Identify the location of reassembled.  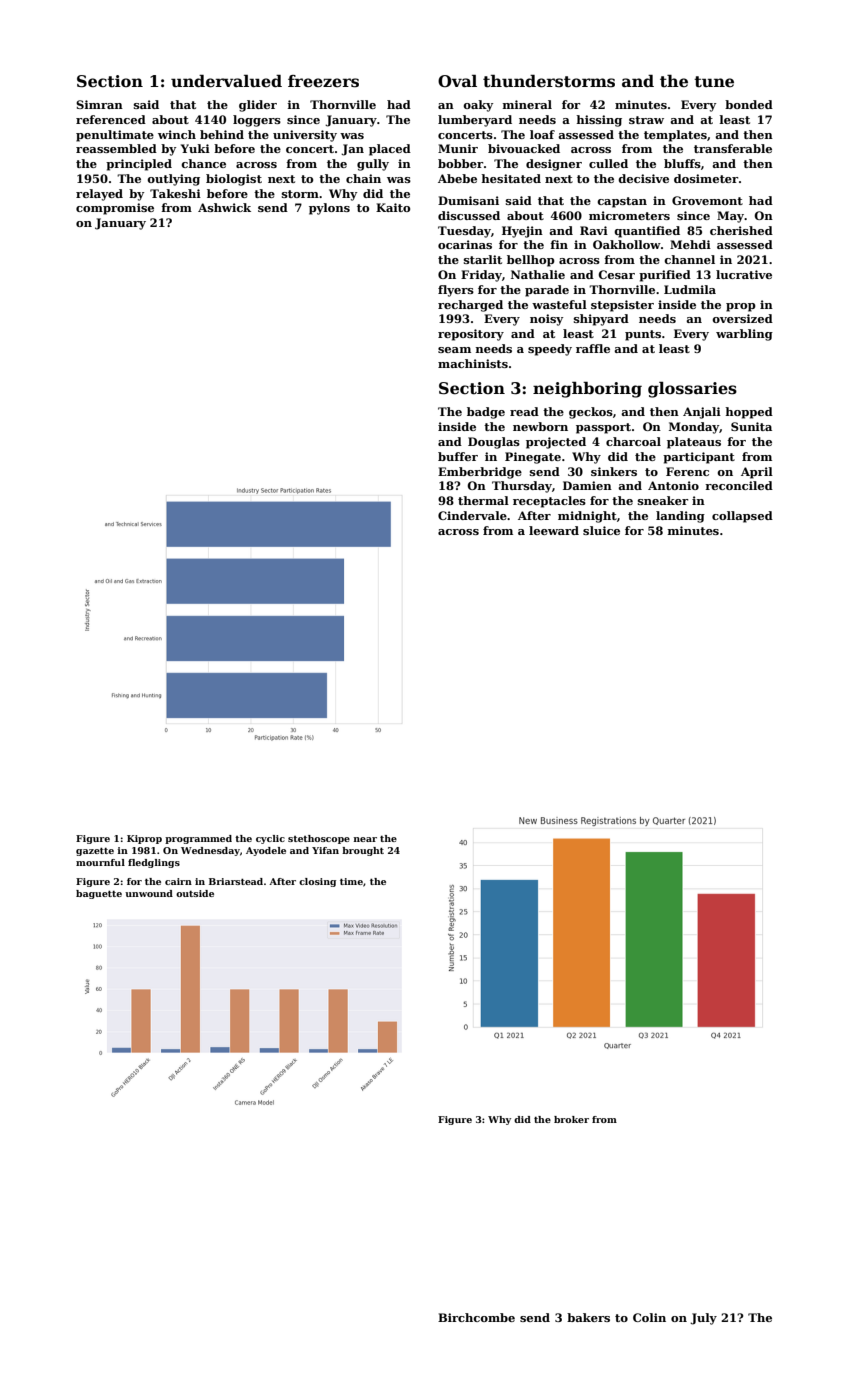
(116, 148).
